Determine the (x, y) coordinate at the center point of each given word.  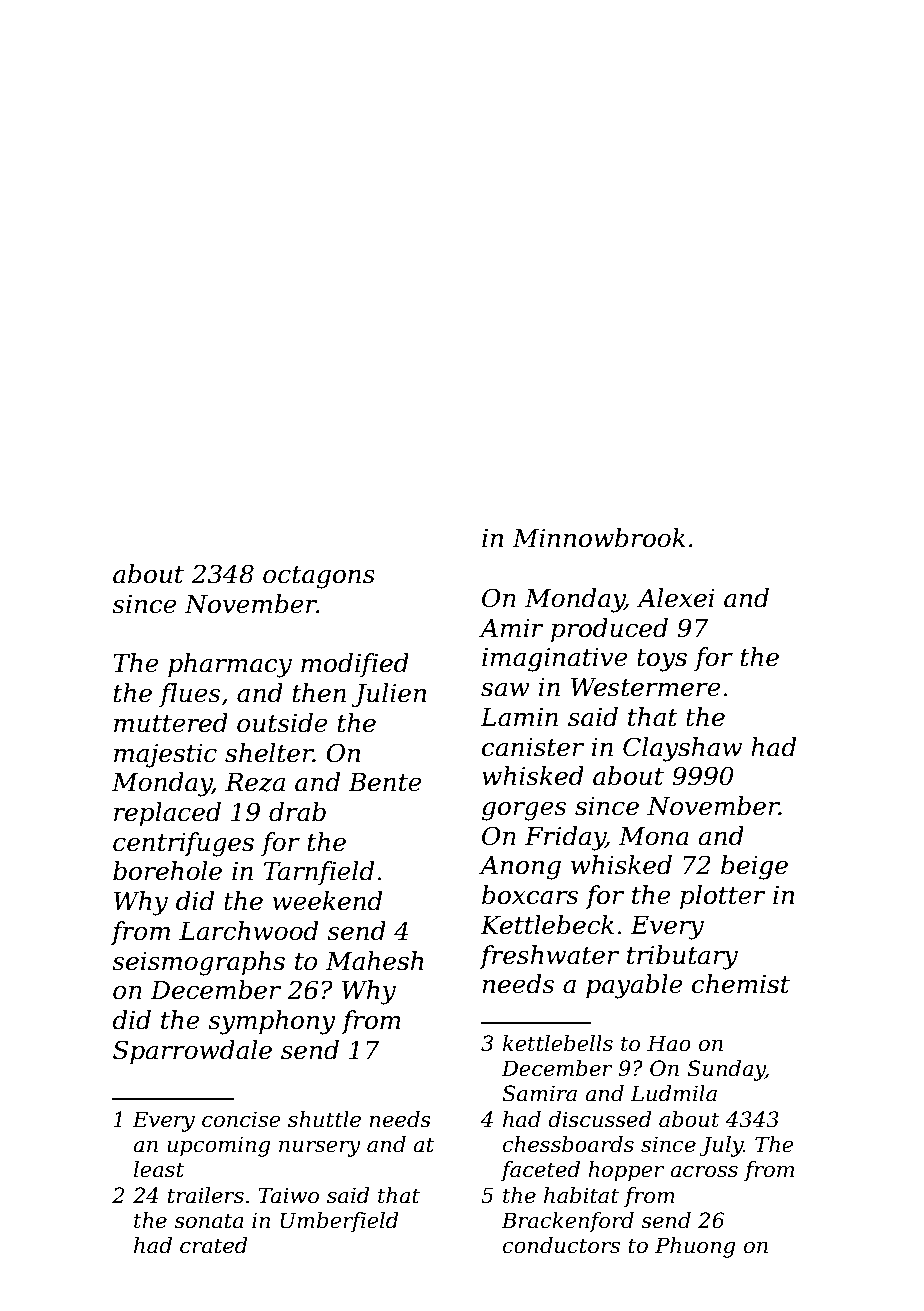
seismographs (198, 963)
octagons (319, 577)
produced (609, 630)
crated (214, 1245)
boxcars (530, 895)
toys (662, 660)
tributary (682, 957)
